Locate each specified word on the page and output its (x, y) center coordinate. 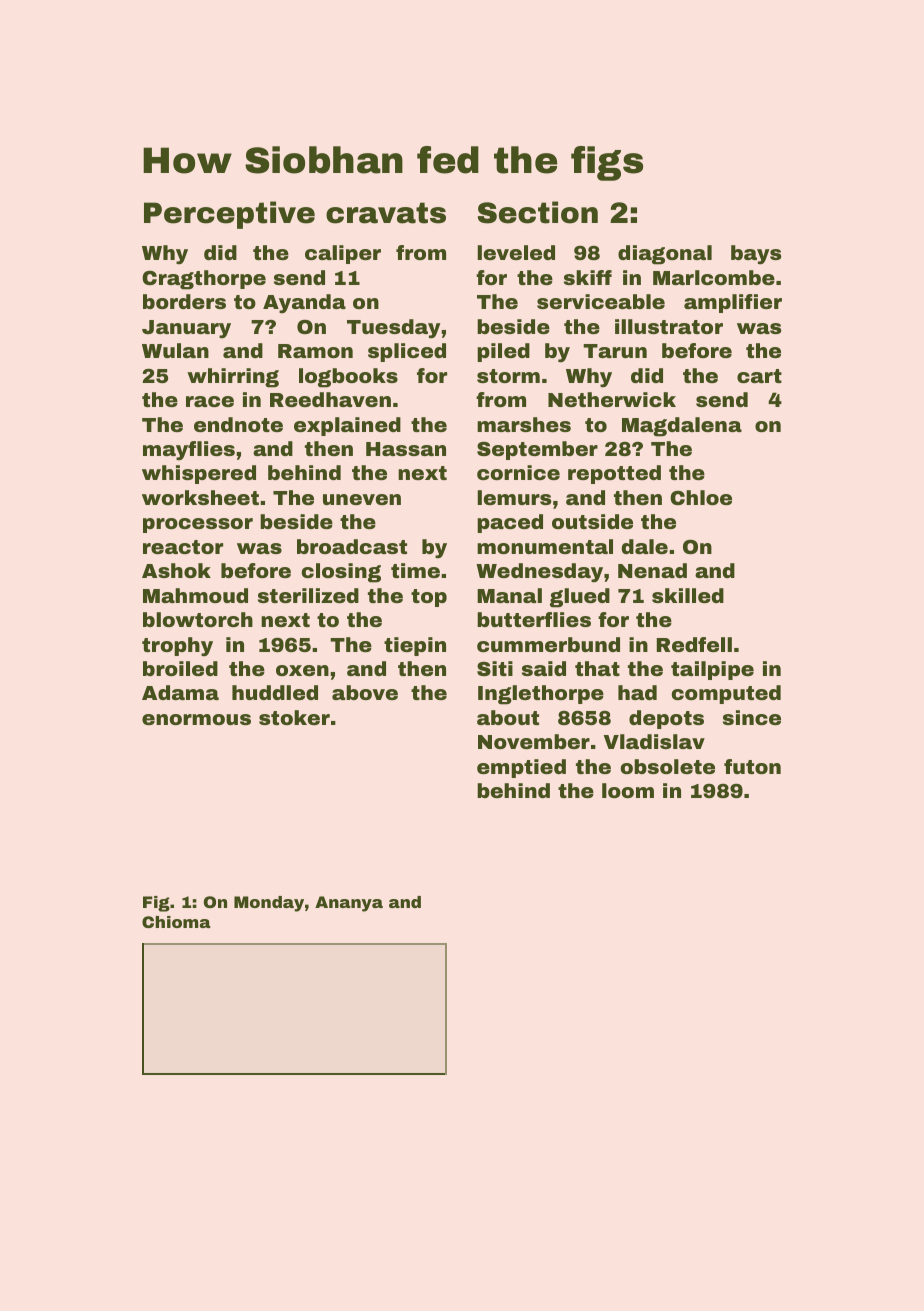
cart (759, 376)
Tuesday (393, 329)
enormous (196, 719)
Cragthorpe (204, 280)
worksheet (200, 497)
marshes (524, 424)
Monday (269, 904)
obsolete (667, 766)
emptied (521, 768)
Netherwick (612, 399)
